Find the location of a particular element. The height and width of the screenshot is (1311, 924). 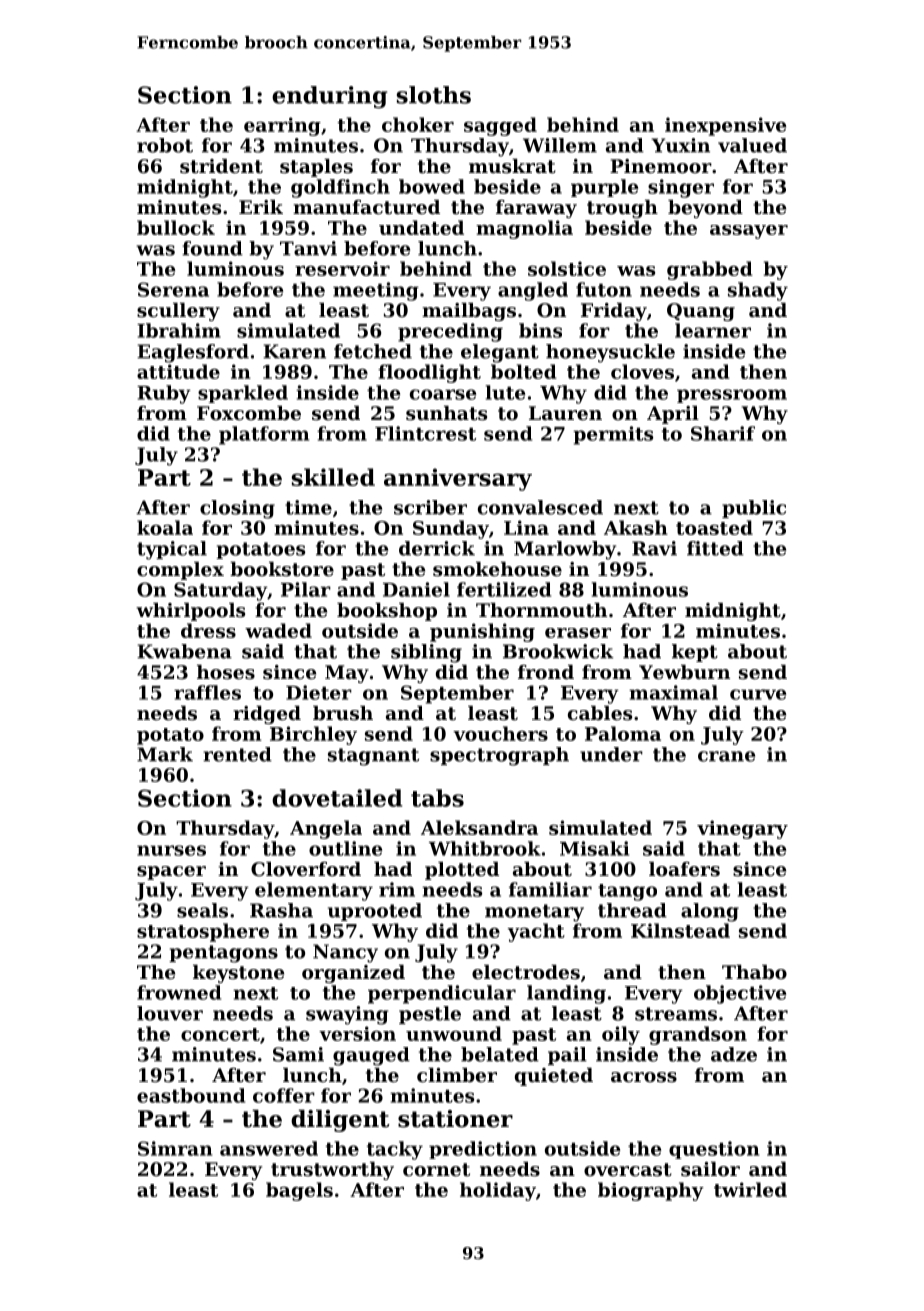

enduring is located at coordinates (330, 97).
